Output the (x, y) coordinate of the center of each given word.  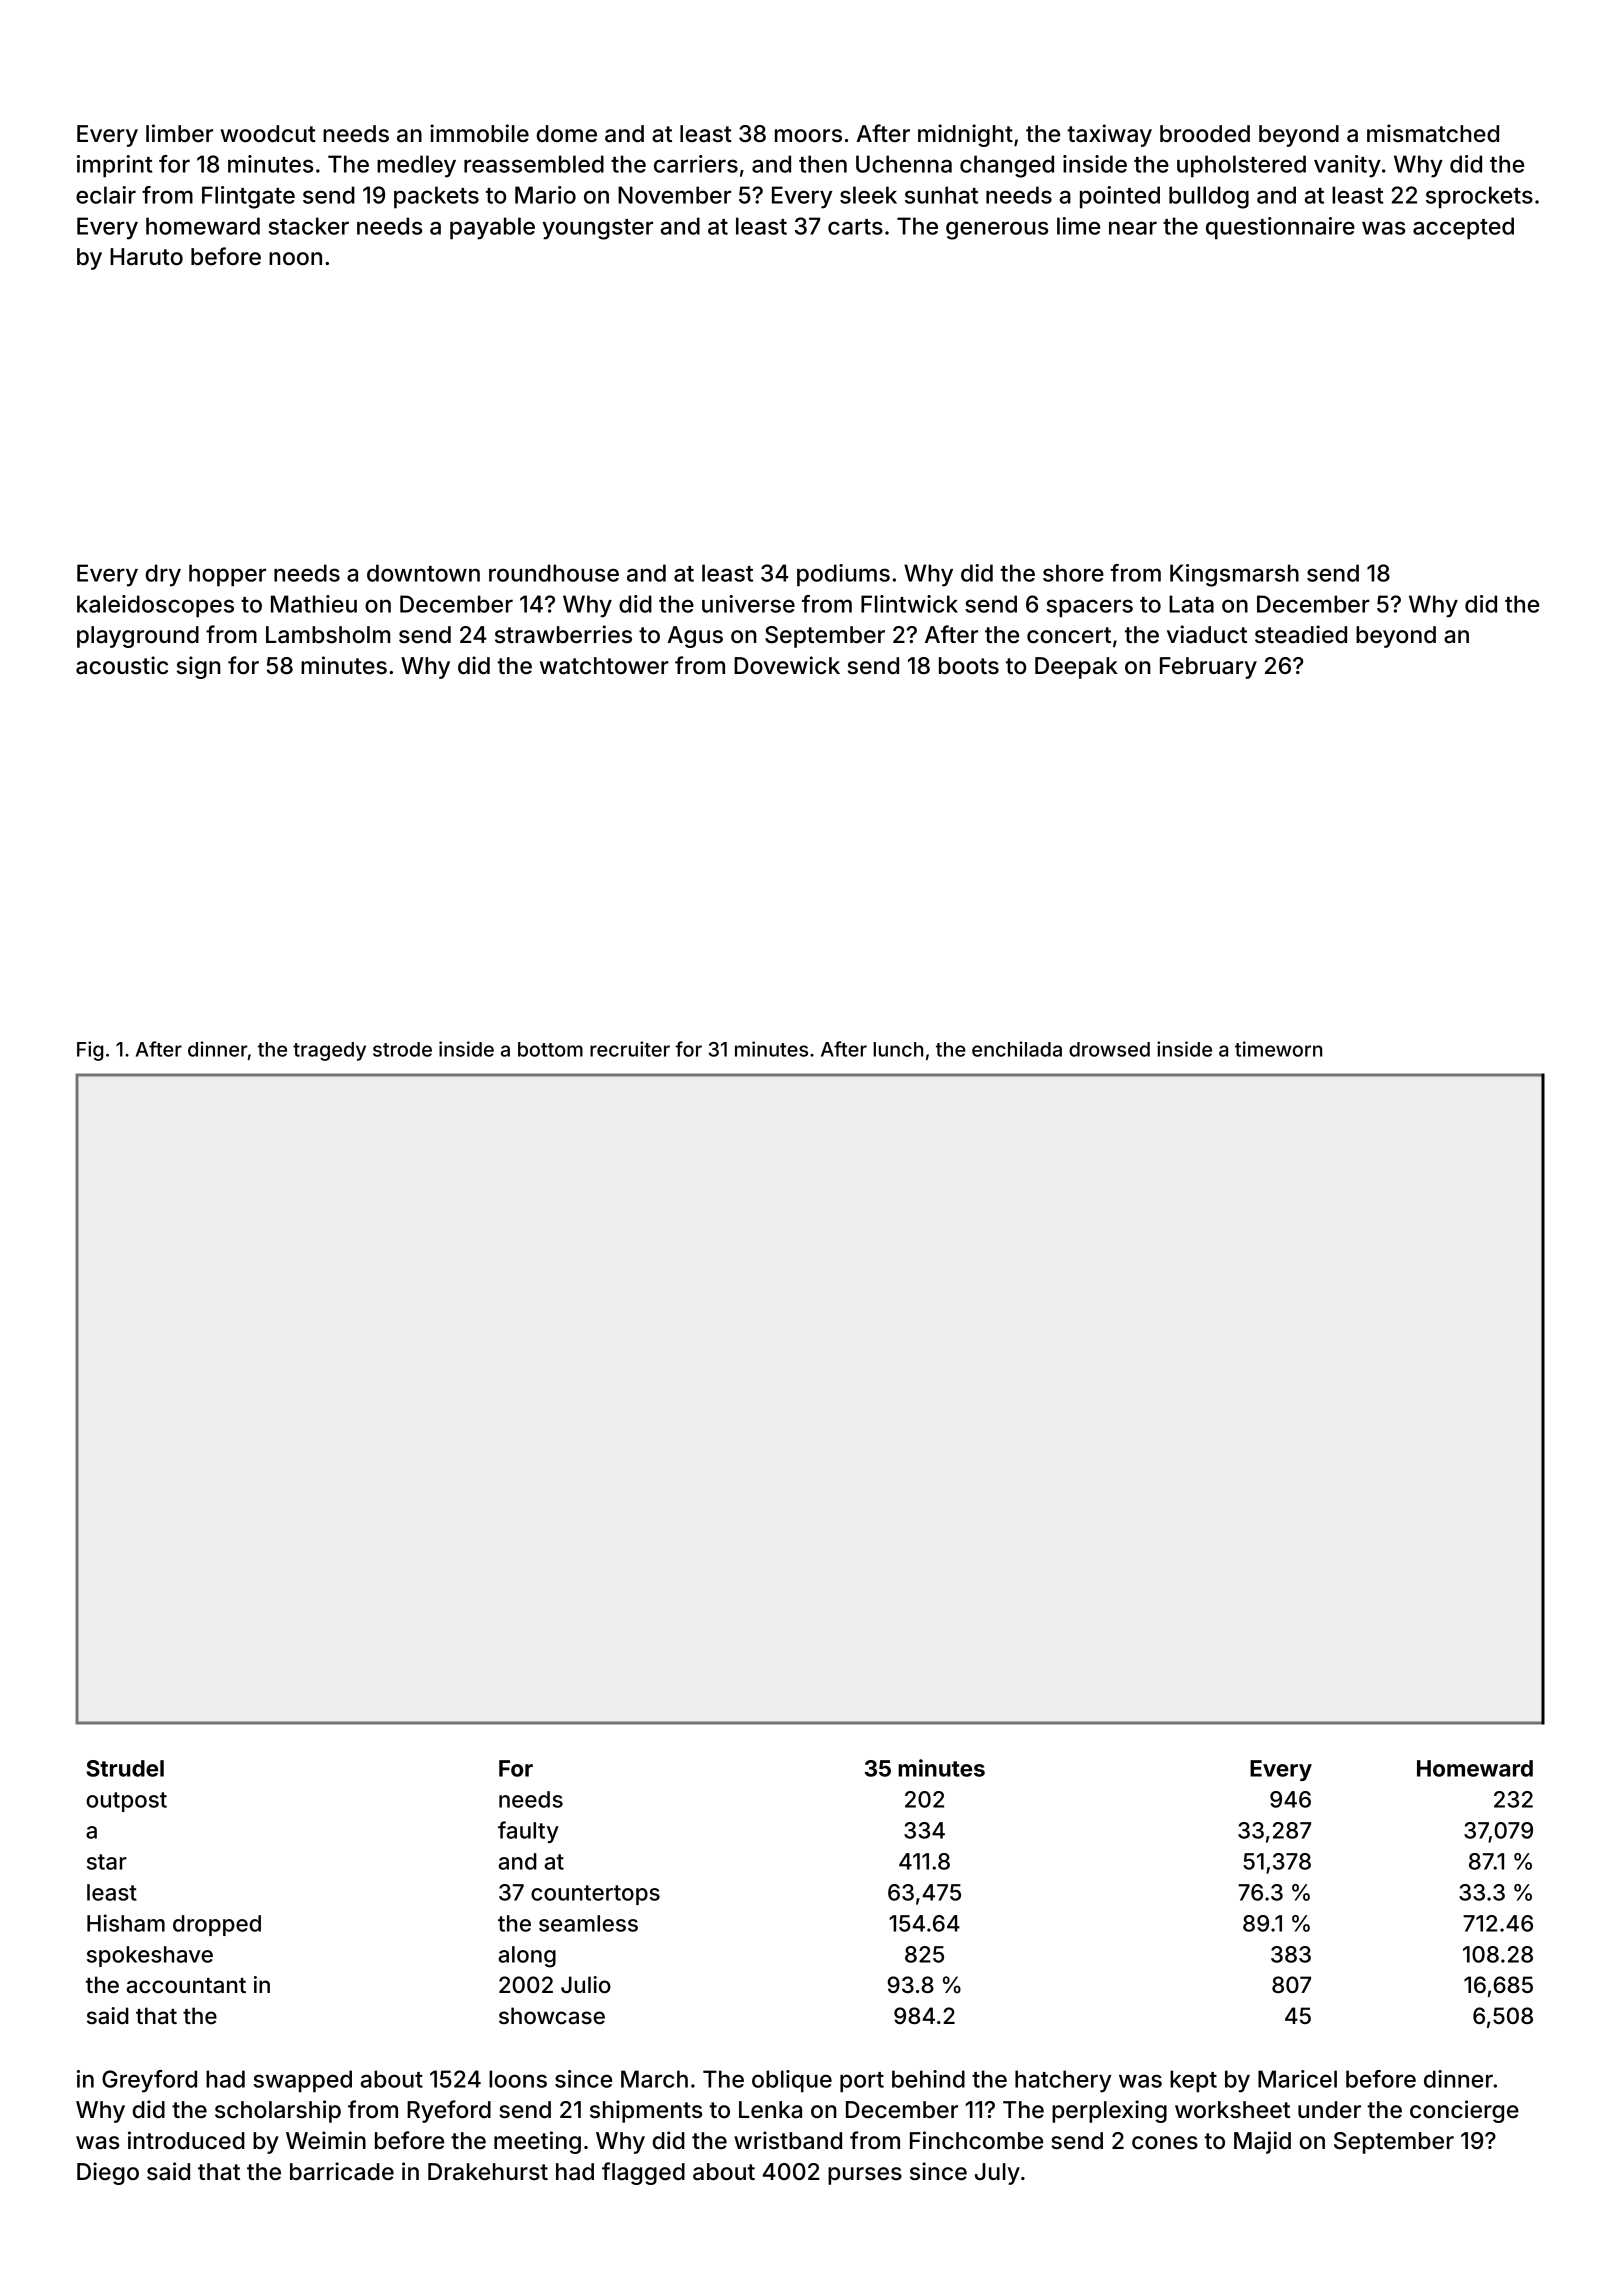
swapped (303, 2081)
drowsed (1109, 1049)
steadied (1301, 634)
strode (402, 1049)
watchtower (604, 666)
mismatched (1433, 133)
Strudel (125, 1768)
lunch (898, 1049)
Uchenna (904, 164)
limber (179, 133)
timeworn (1278, 1049)
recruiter (630, 1049)
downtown (423, 573)
